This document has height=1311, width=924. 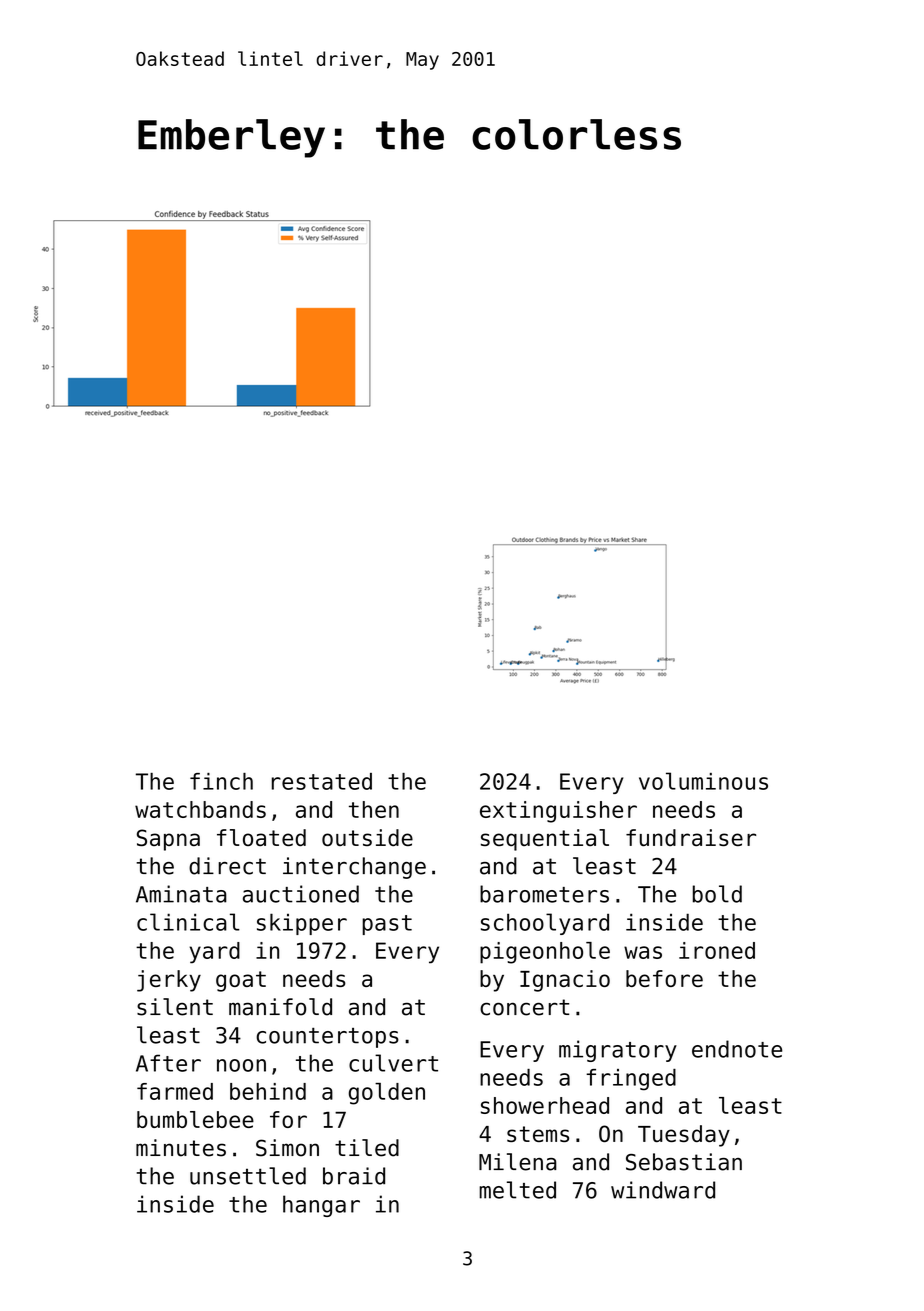 What do you see at coordinates (354, 1176) in the document?
I see `braid` at bounding box center [354, 1176].
